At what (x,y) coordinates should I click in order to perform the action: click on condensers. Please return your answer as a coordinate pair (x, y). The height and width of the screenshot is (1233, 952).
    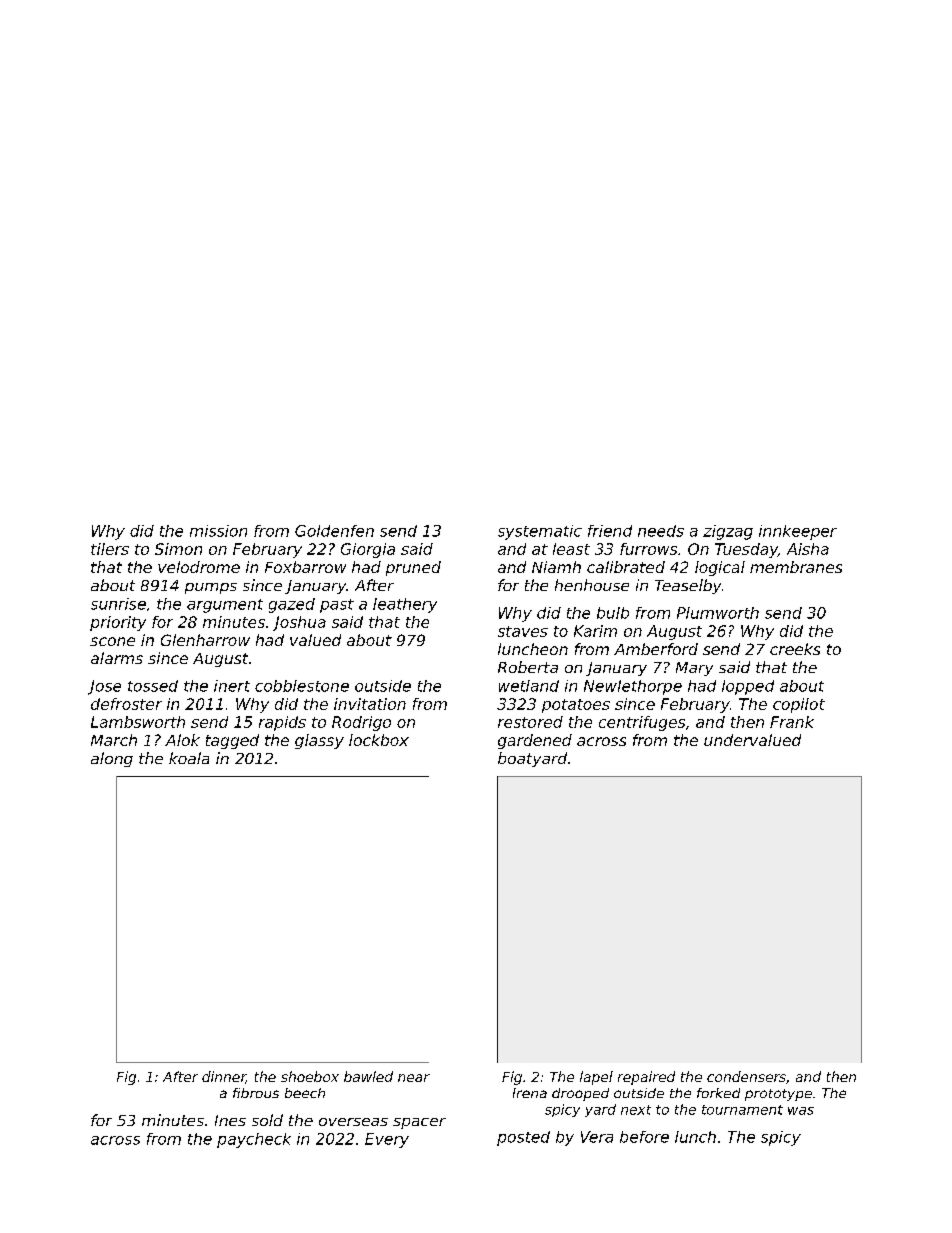
    Looking at the image, I should click on (746, 1076).
